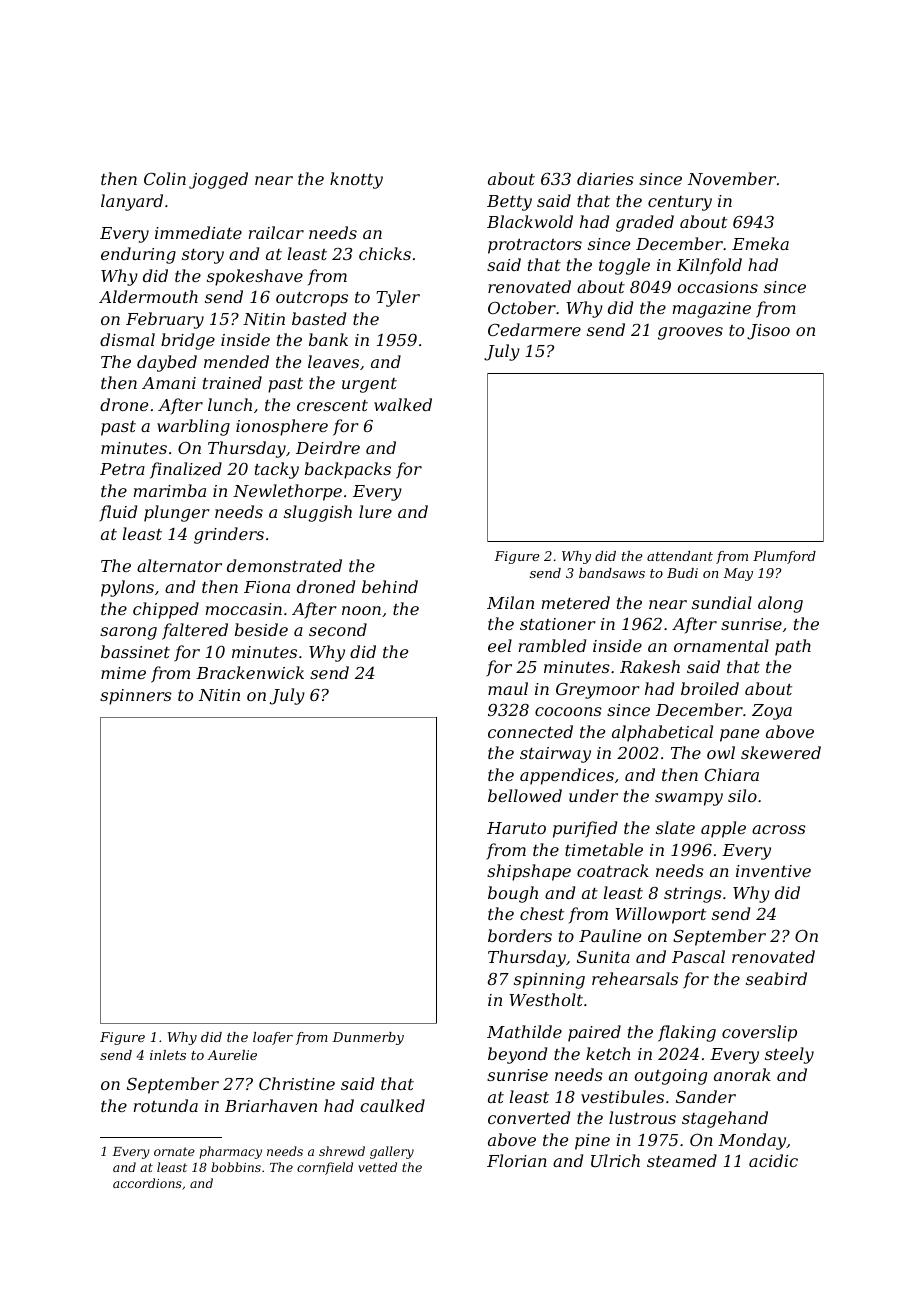 This screenshot has width=924, height=1311. Describe the element at coordinates (768, 332) in the screenshot. I see `Jisoo` at that location.
